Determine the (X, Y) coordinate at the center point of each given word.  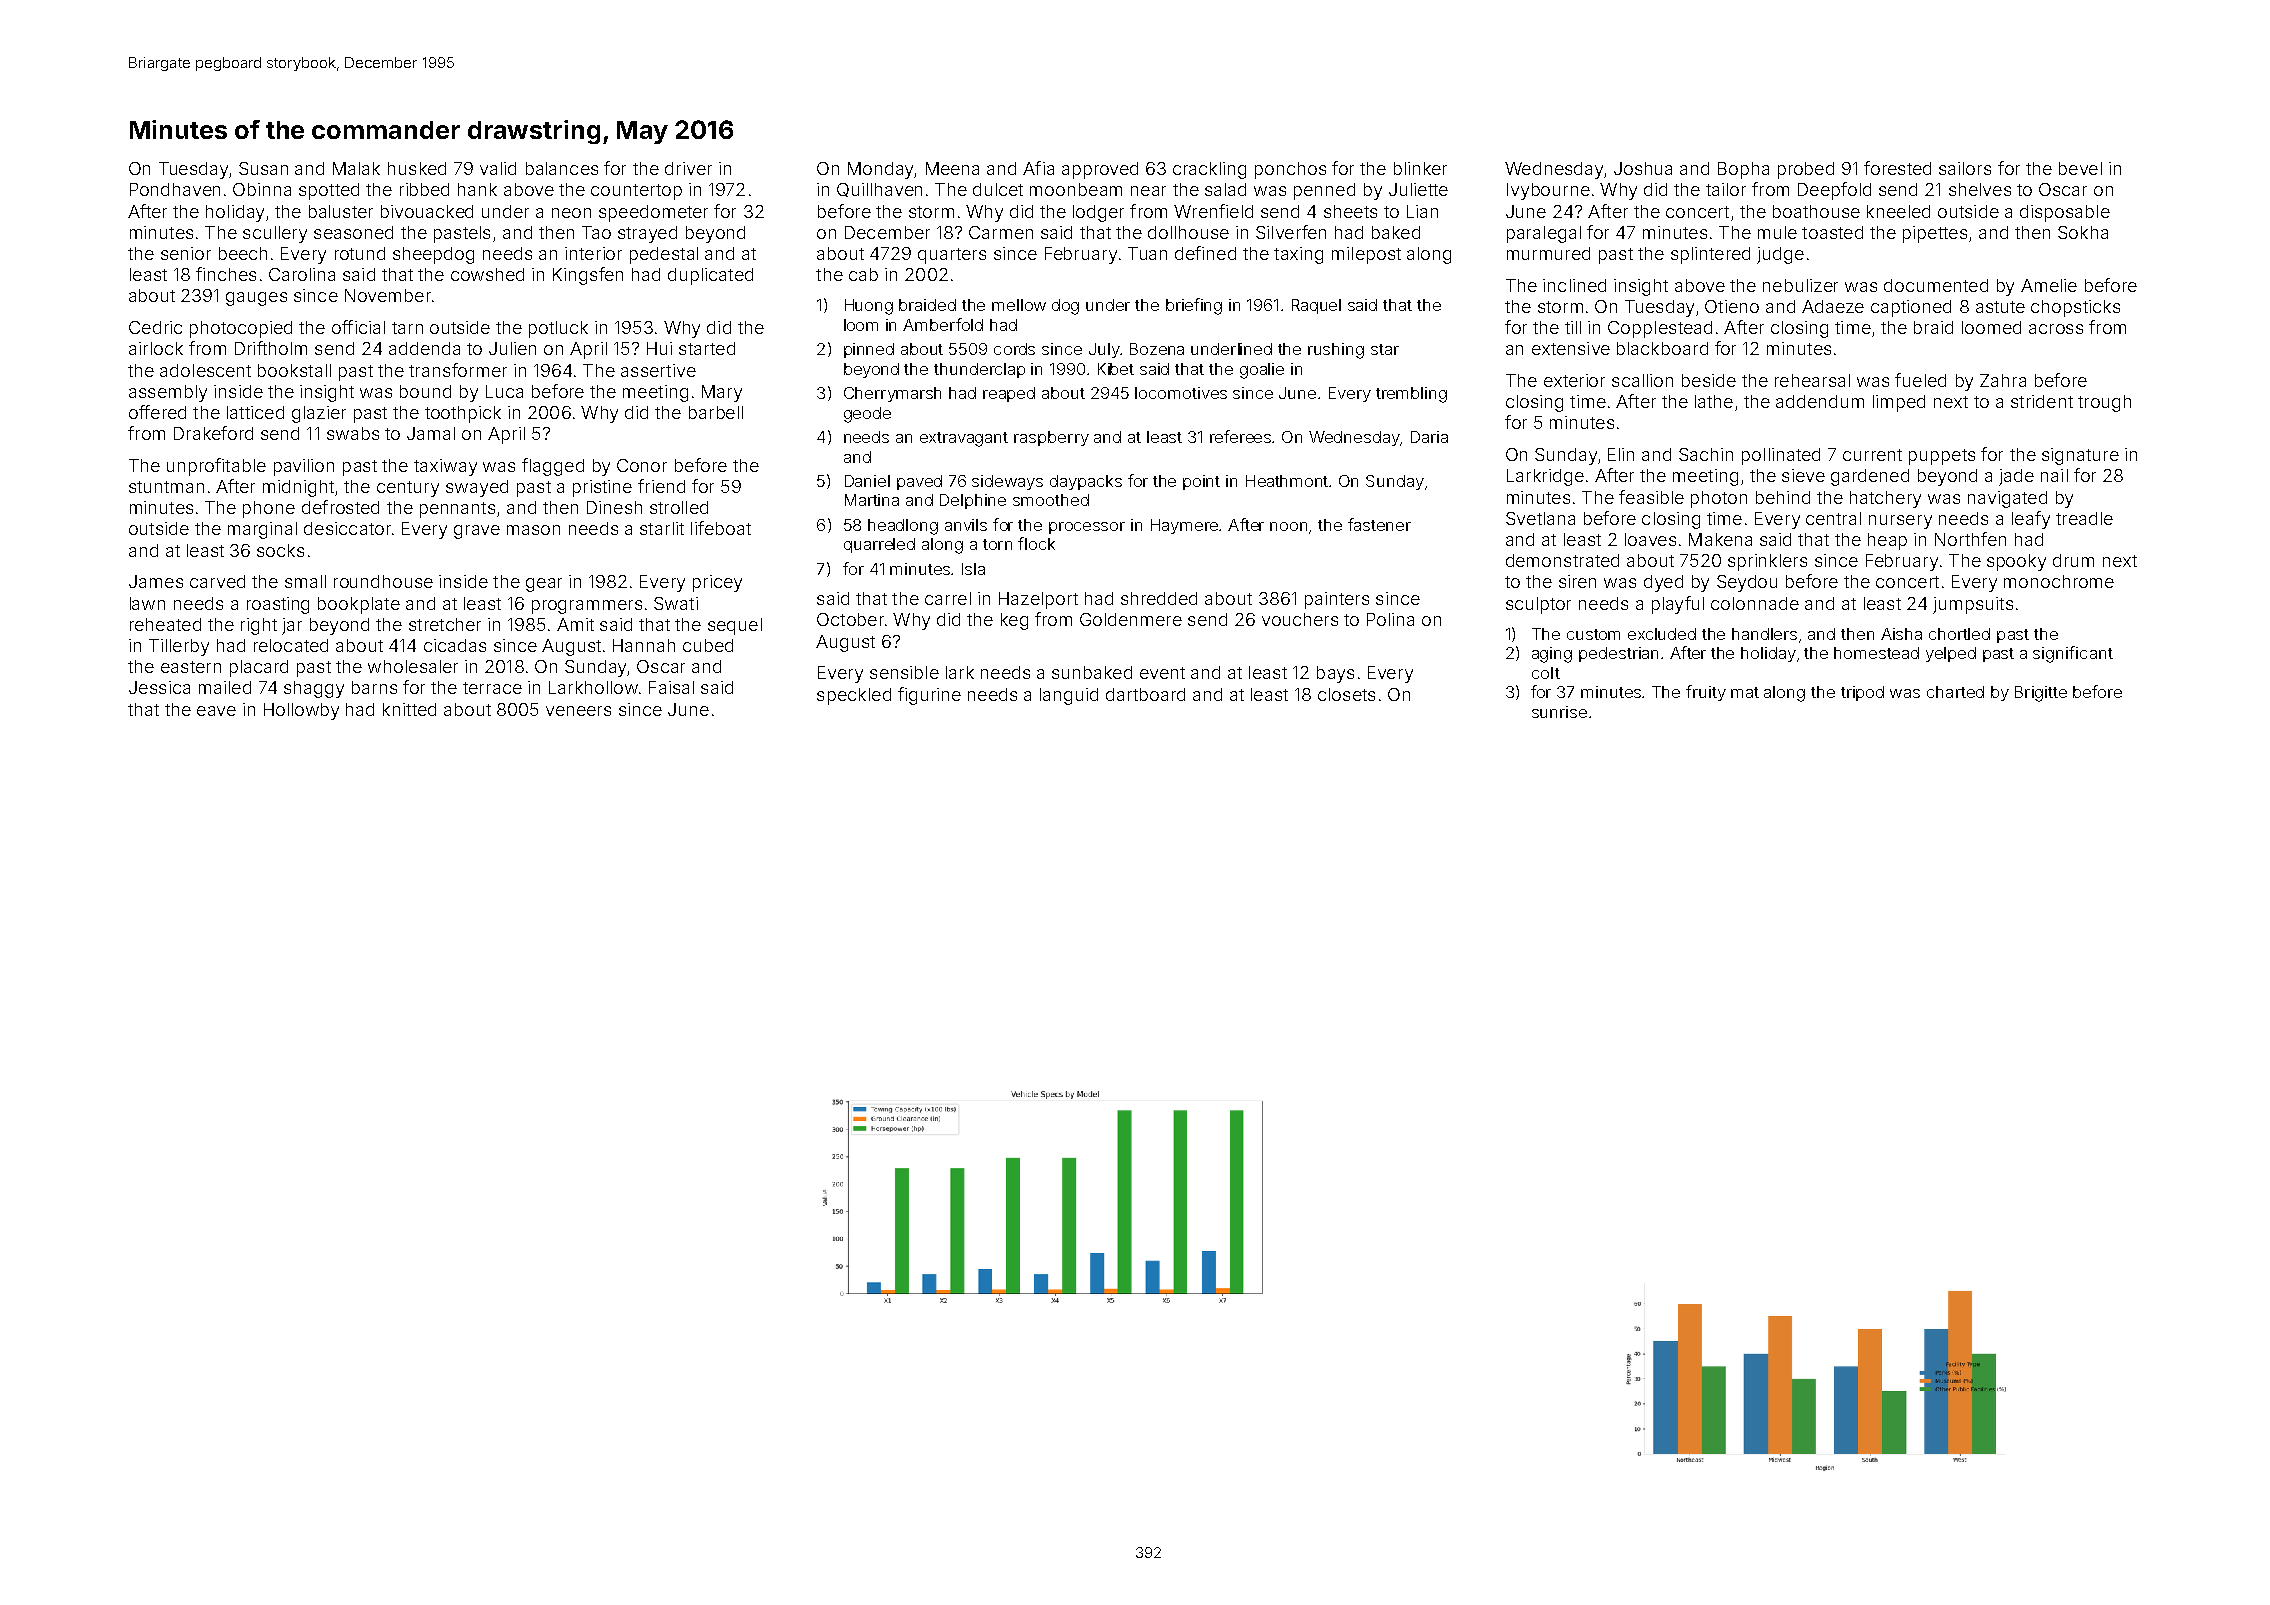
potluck (558, 329)
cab (863, 274)
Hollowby (301, 711)
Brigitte (2041, 694)
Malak (356, 168)
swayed (477, 488)
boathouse (1816, 211)
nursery (1900, 522)
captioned (1911, 308)
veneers (578, 711)
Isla (973, 569)
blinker (1420, 168)
